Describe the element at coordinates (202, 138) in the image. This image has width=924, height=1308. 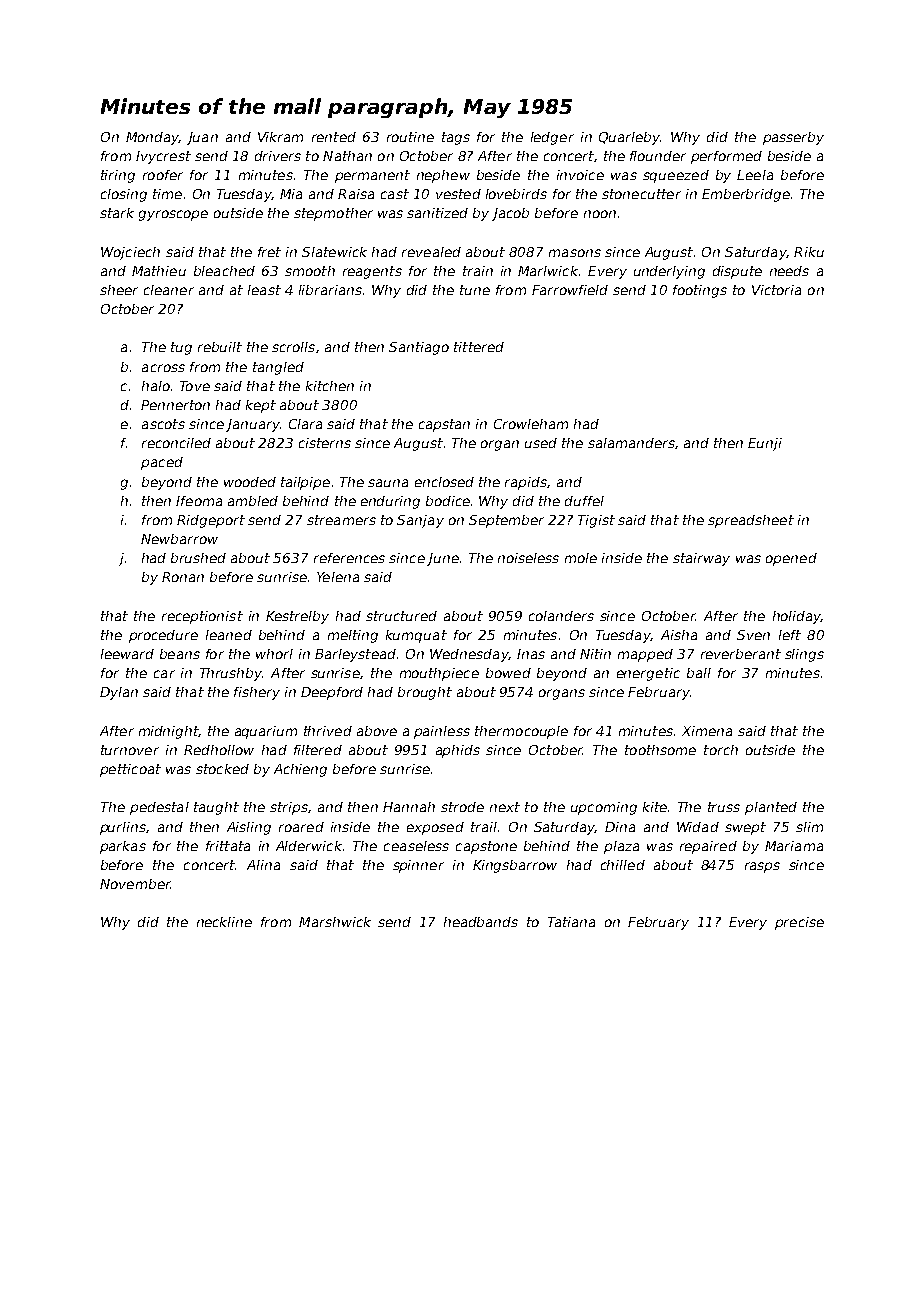
I see `Juan` at that location.
